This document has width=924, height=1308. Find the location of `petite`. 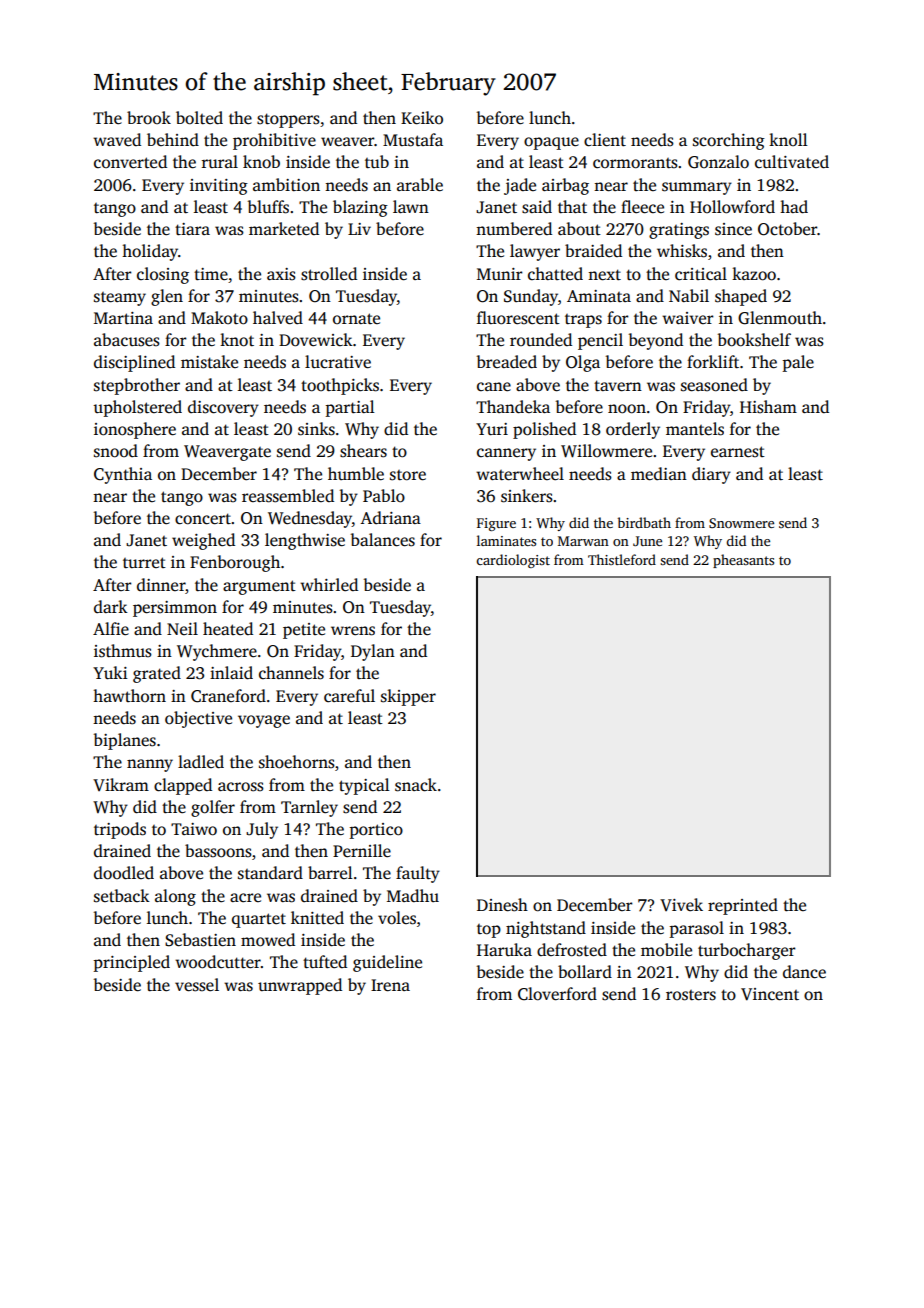

petite is located at coordinates (304, 631).
